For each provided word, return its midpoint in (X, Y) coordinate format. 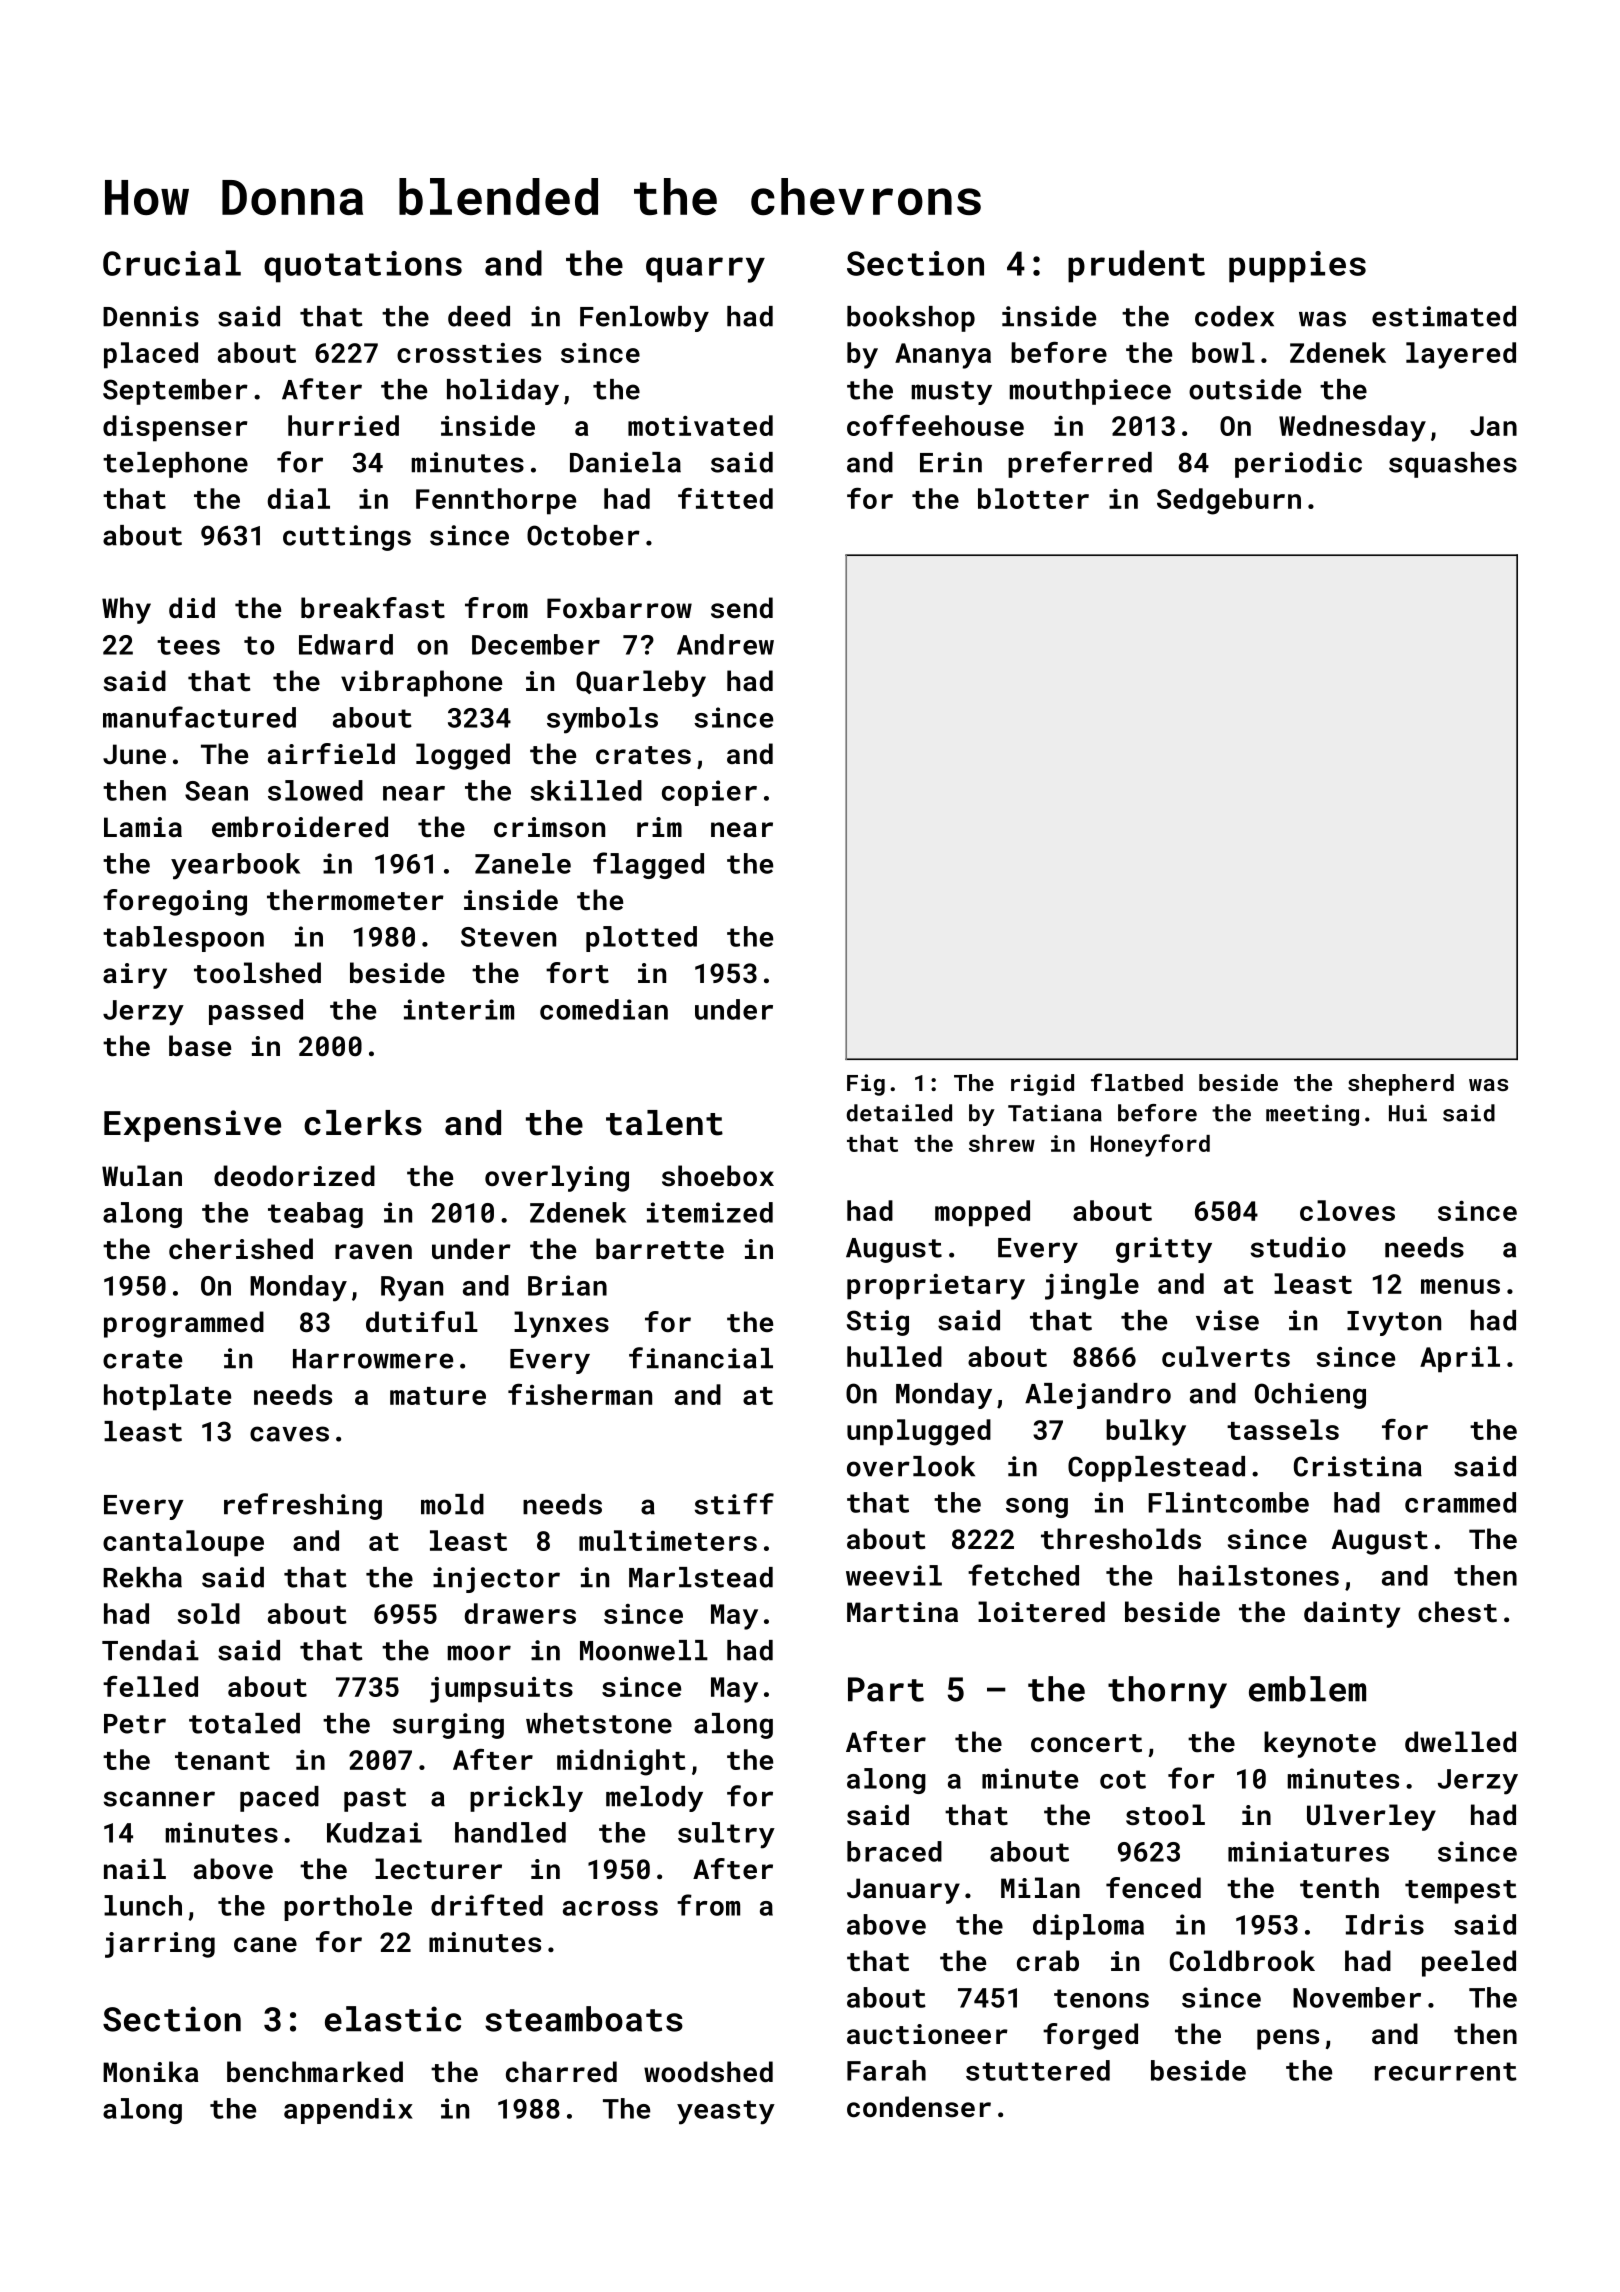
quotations (363, 267)
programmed (184, 1324)
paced (279, 1799)
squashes (1453, 465)
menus (1460, 1286)
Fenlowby (644, 319)
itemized (710, 1212)
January (903, 1891)
